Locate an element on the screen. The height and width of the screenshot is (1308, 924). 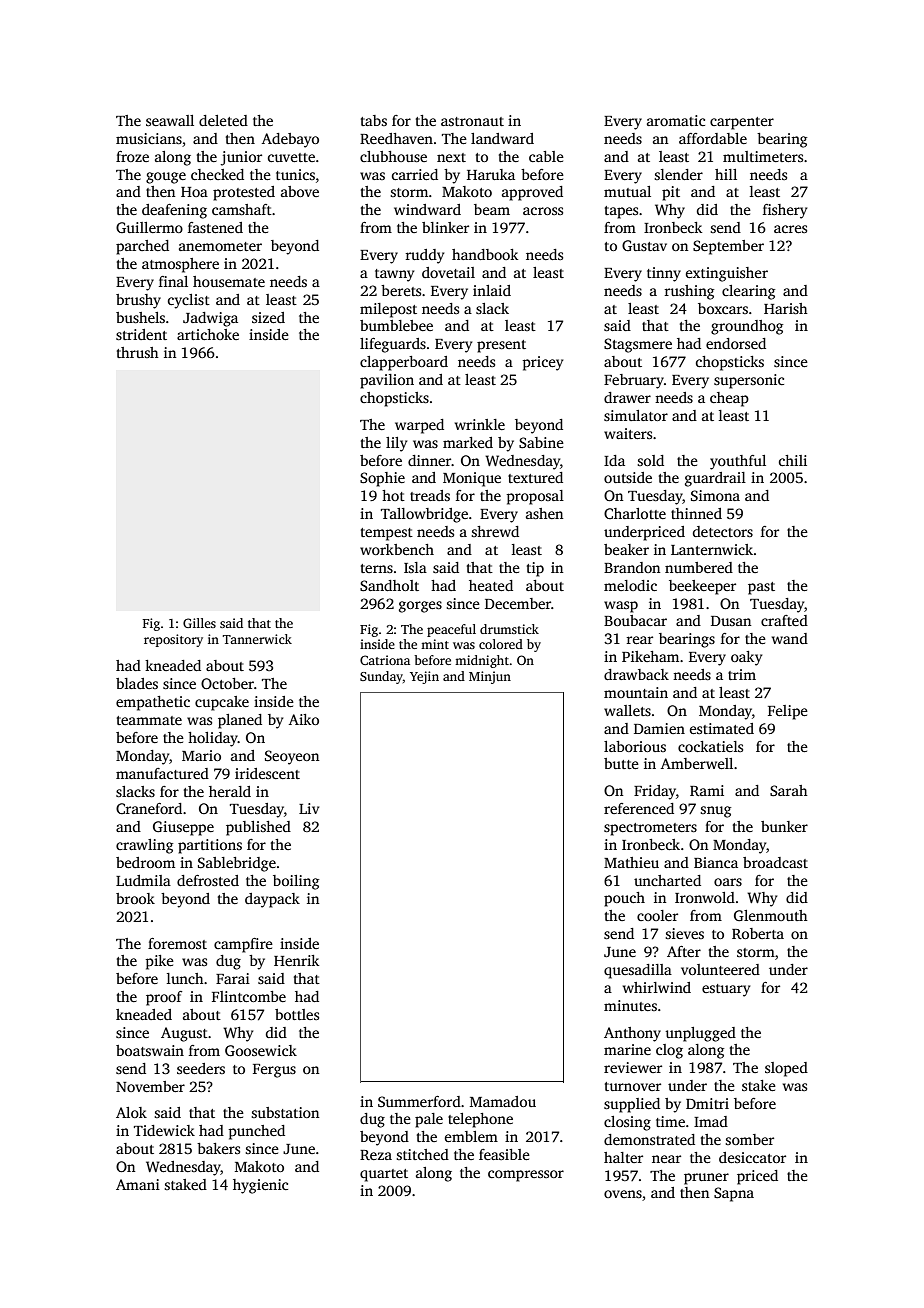
Tidewick is located at coordinates (164, 1130).
